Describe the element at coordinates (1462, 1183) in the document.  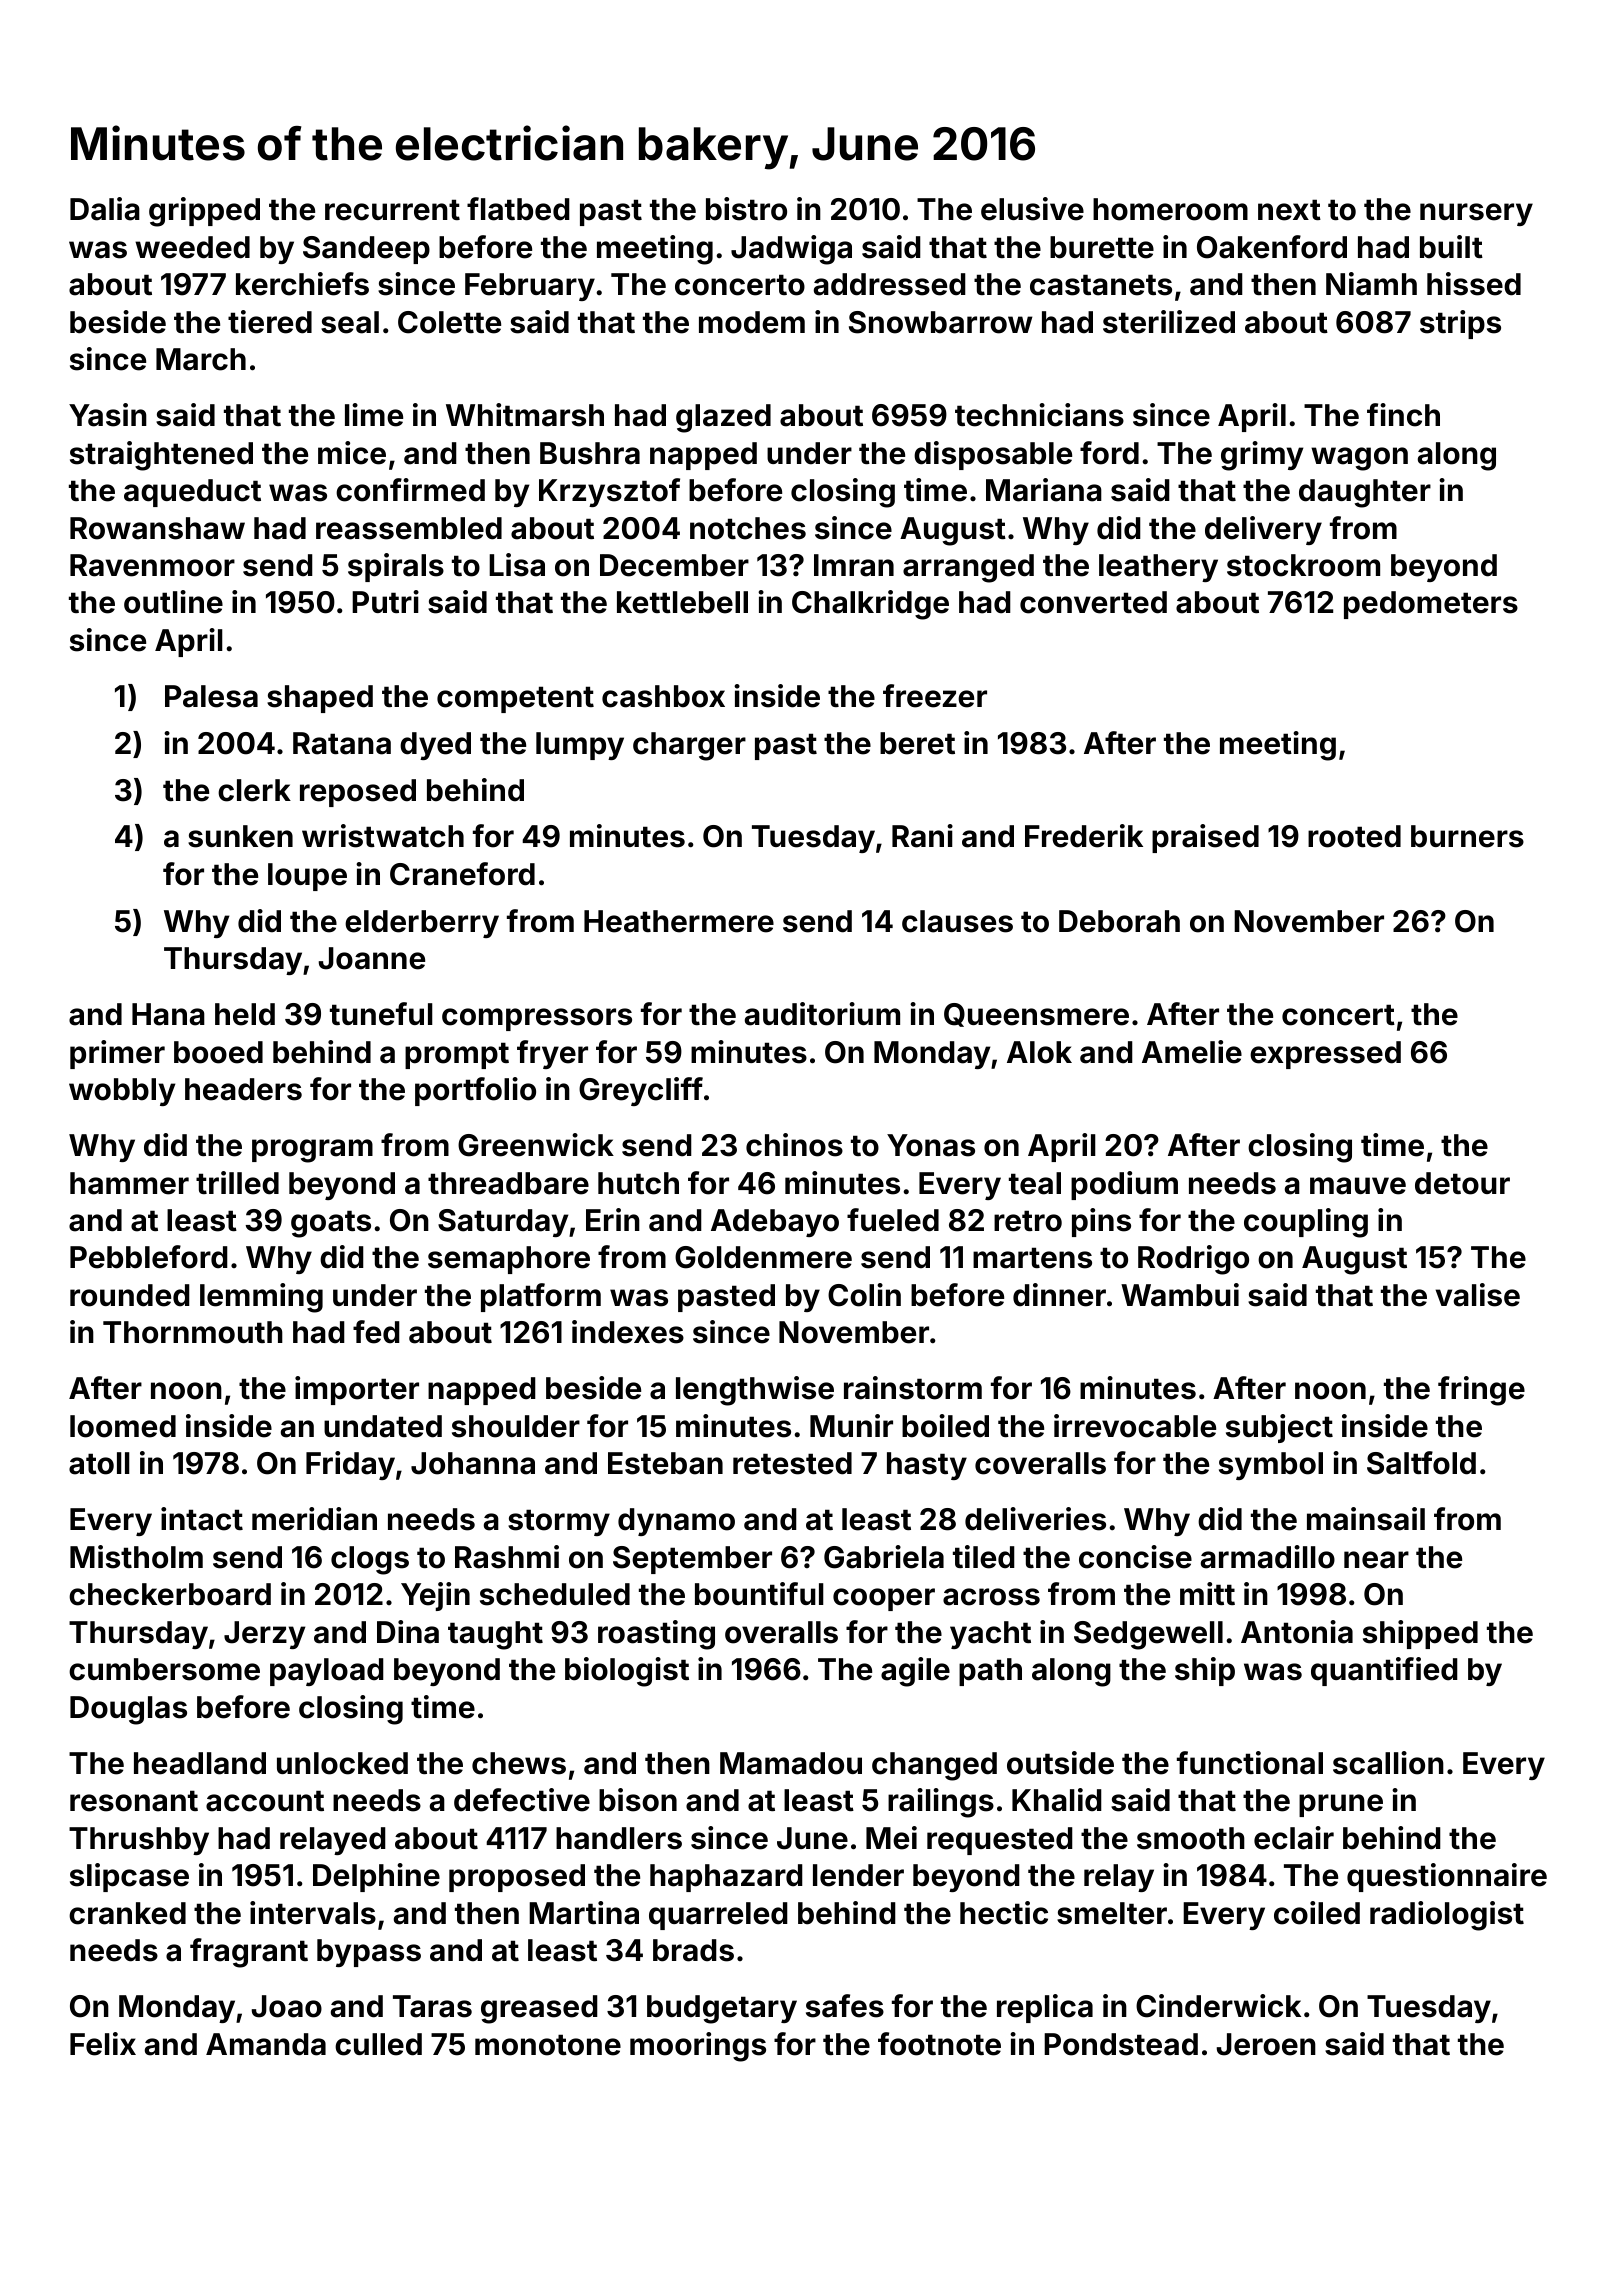
I see `detour` at that location.
